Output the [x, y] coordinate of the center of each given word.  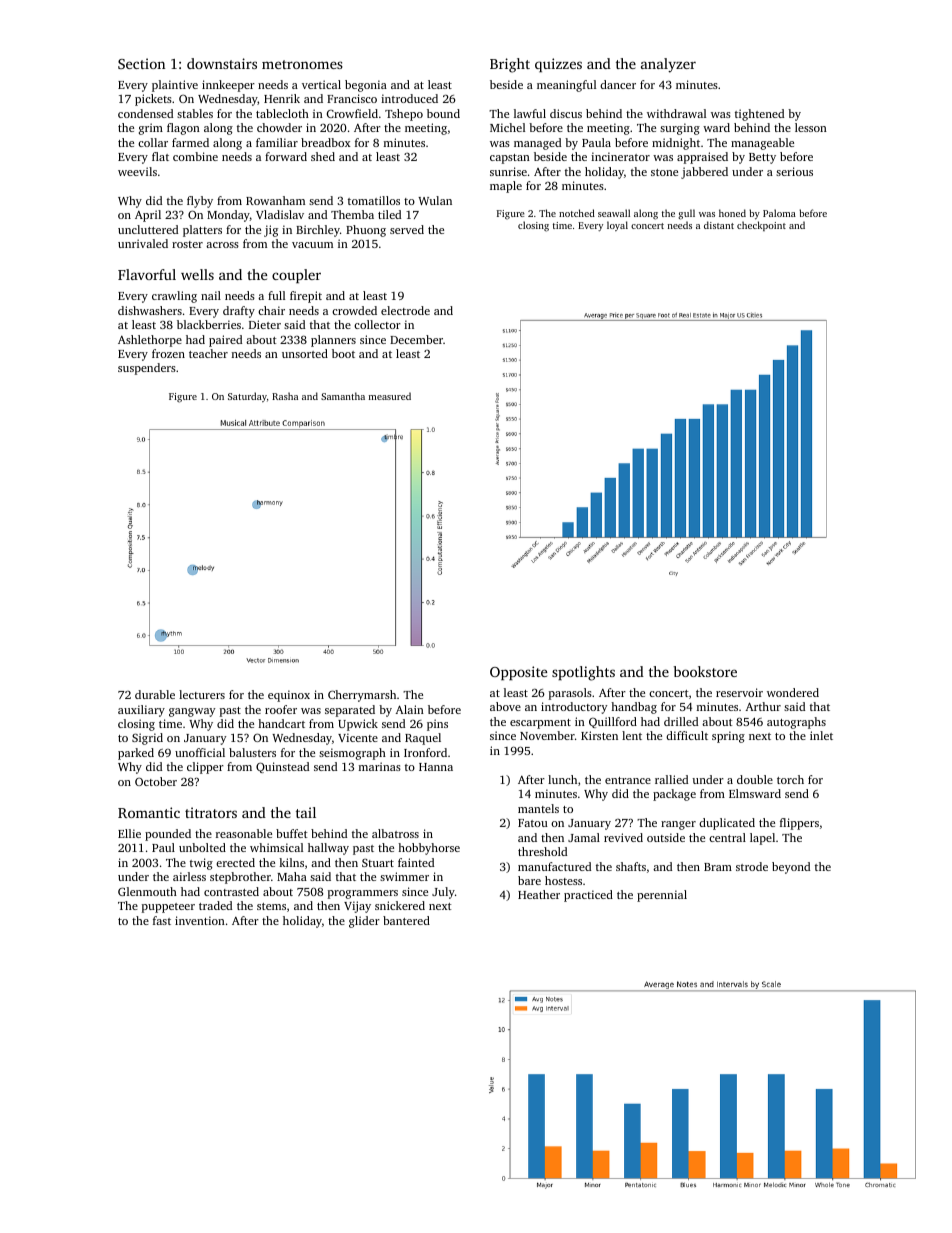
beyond [791, 868]
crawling [174, 297]
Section [141, 63]
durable [155, 694]
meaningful [566, 86]
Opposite [518, 673]
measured [390, 396]
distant [719, 225]
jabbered [704, 173]
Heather [539, 894]
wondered [793, 692]
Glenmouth [147, 891]
